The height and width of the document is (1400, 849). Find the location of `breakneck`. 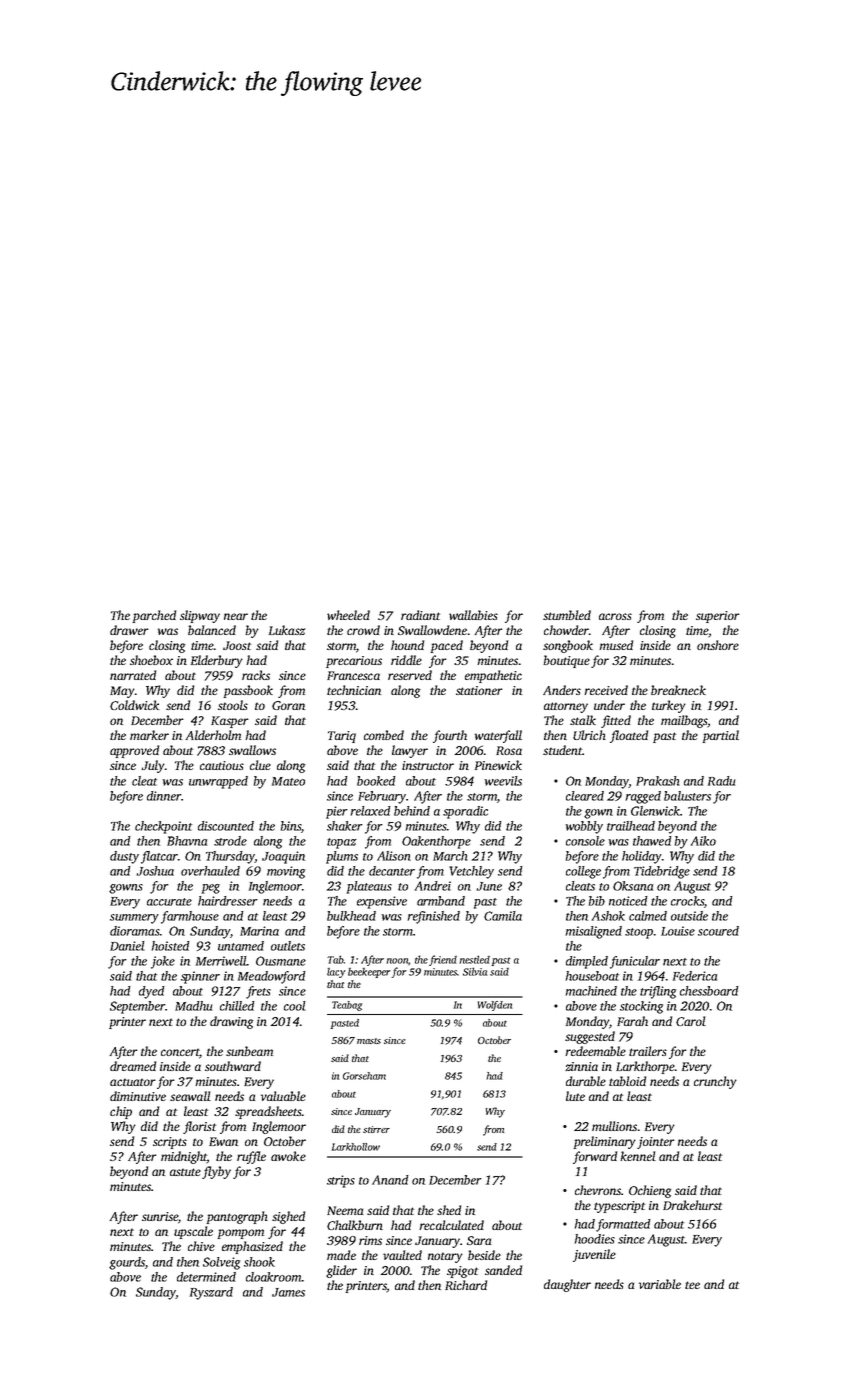

breakneck is located at coordinates (678, 690).
